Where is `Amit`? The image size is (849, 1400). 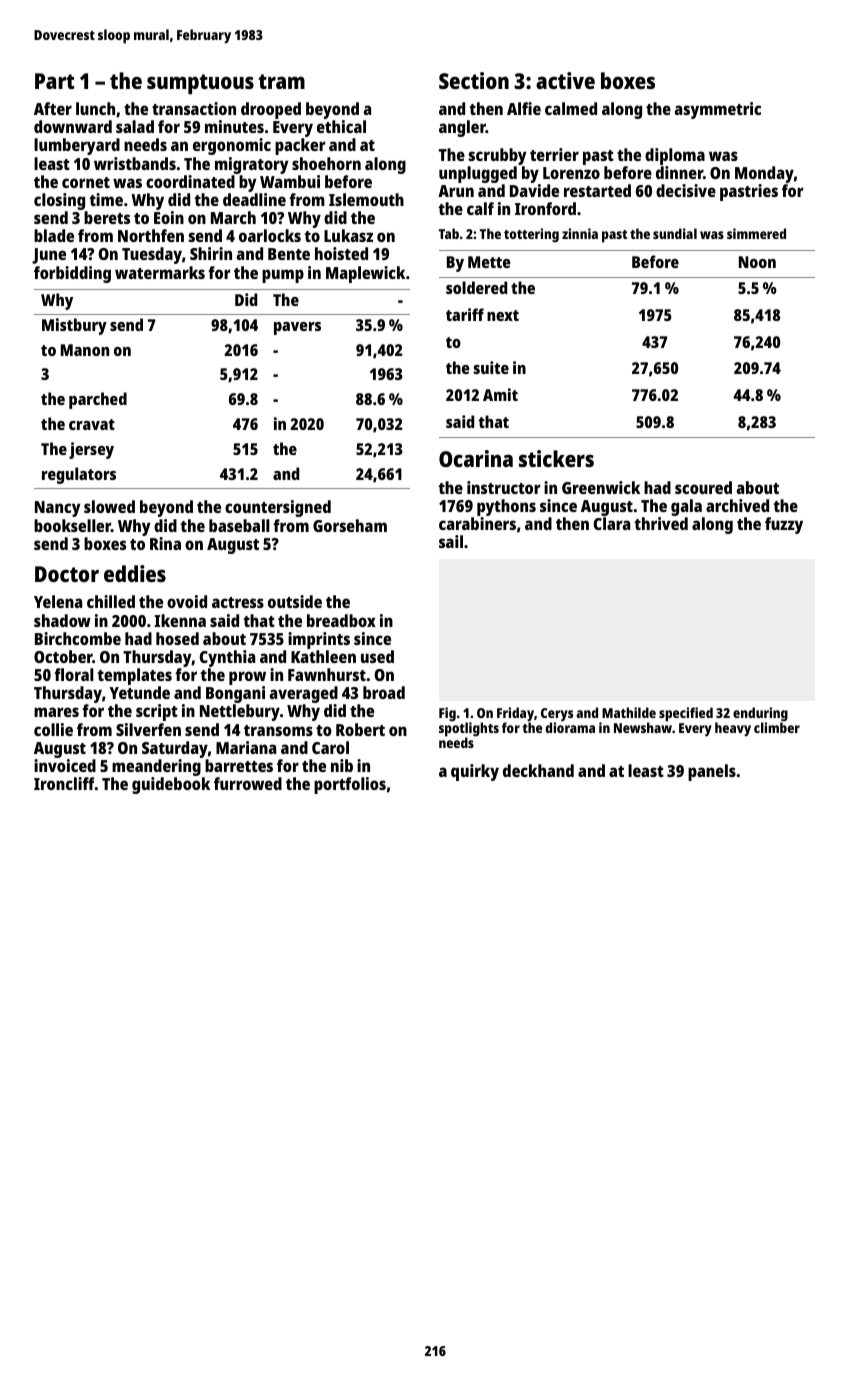
Amit is located at coordinates (500, 394).
